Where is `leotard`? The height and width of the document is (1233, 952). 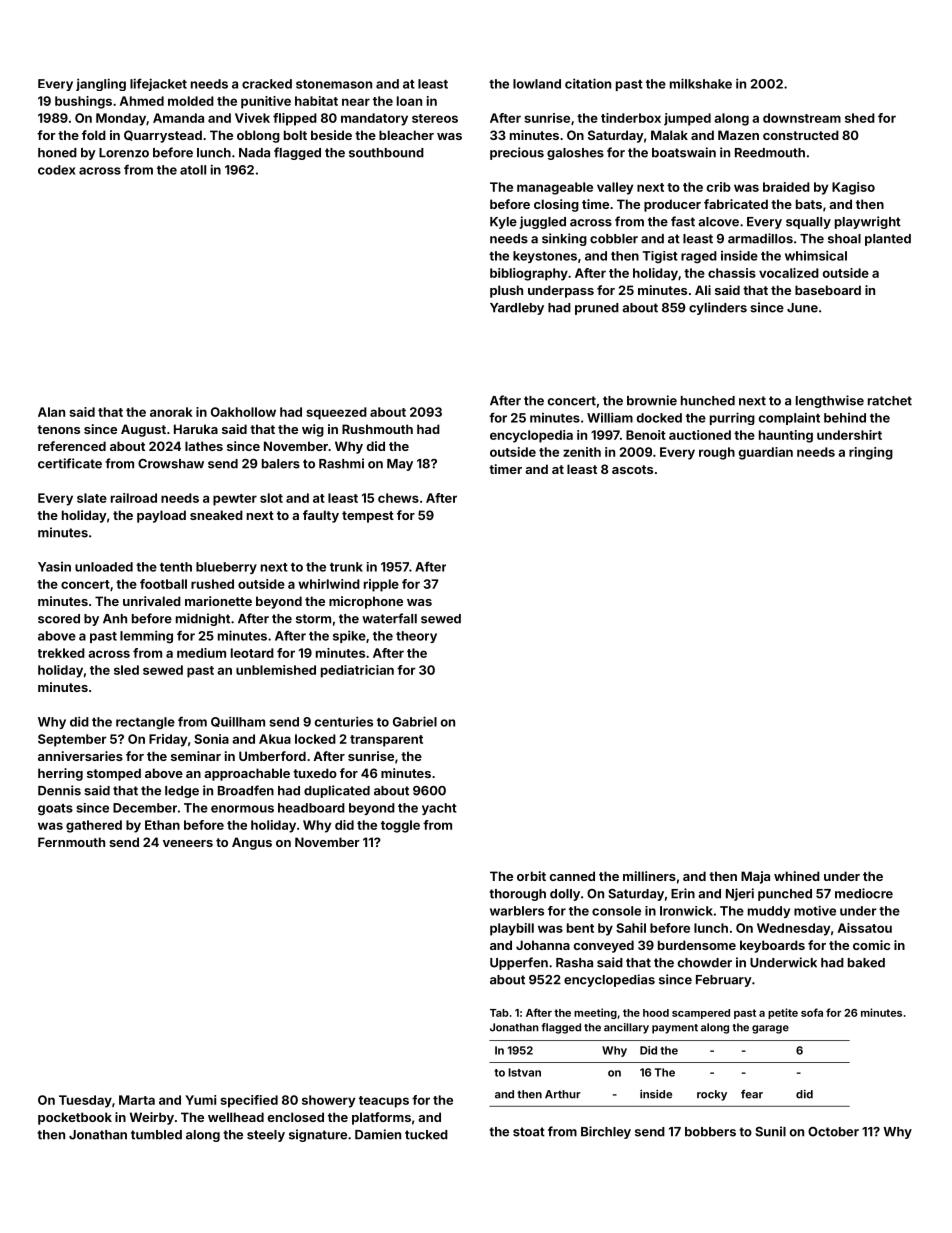 leotard is located at coordinates (252, 653).
